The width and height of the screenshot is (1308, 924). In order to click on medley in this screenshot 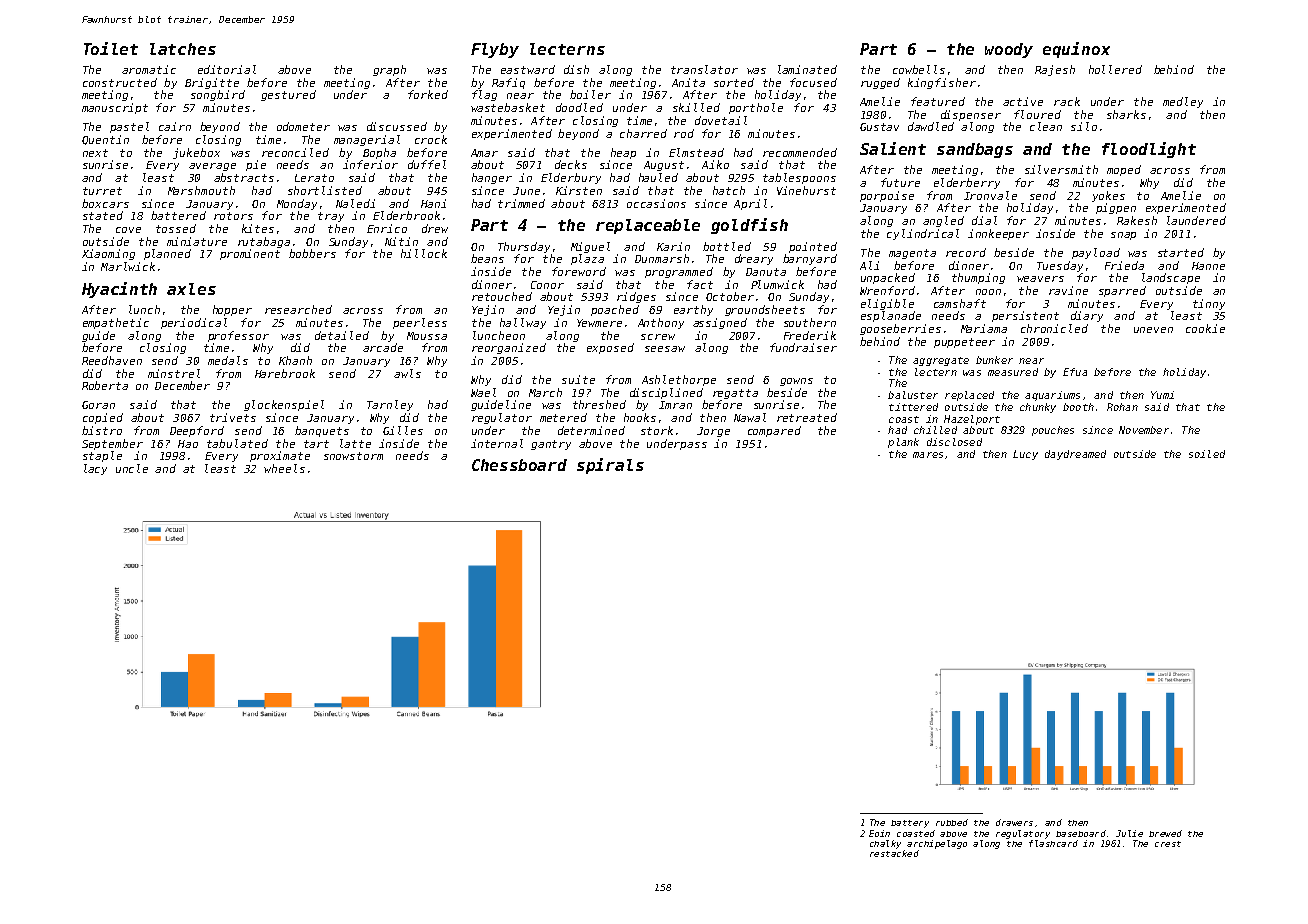, I will do `click(1183, 102)`.
